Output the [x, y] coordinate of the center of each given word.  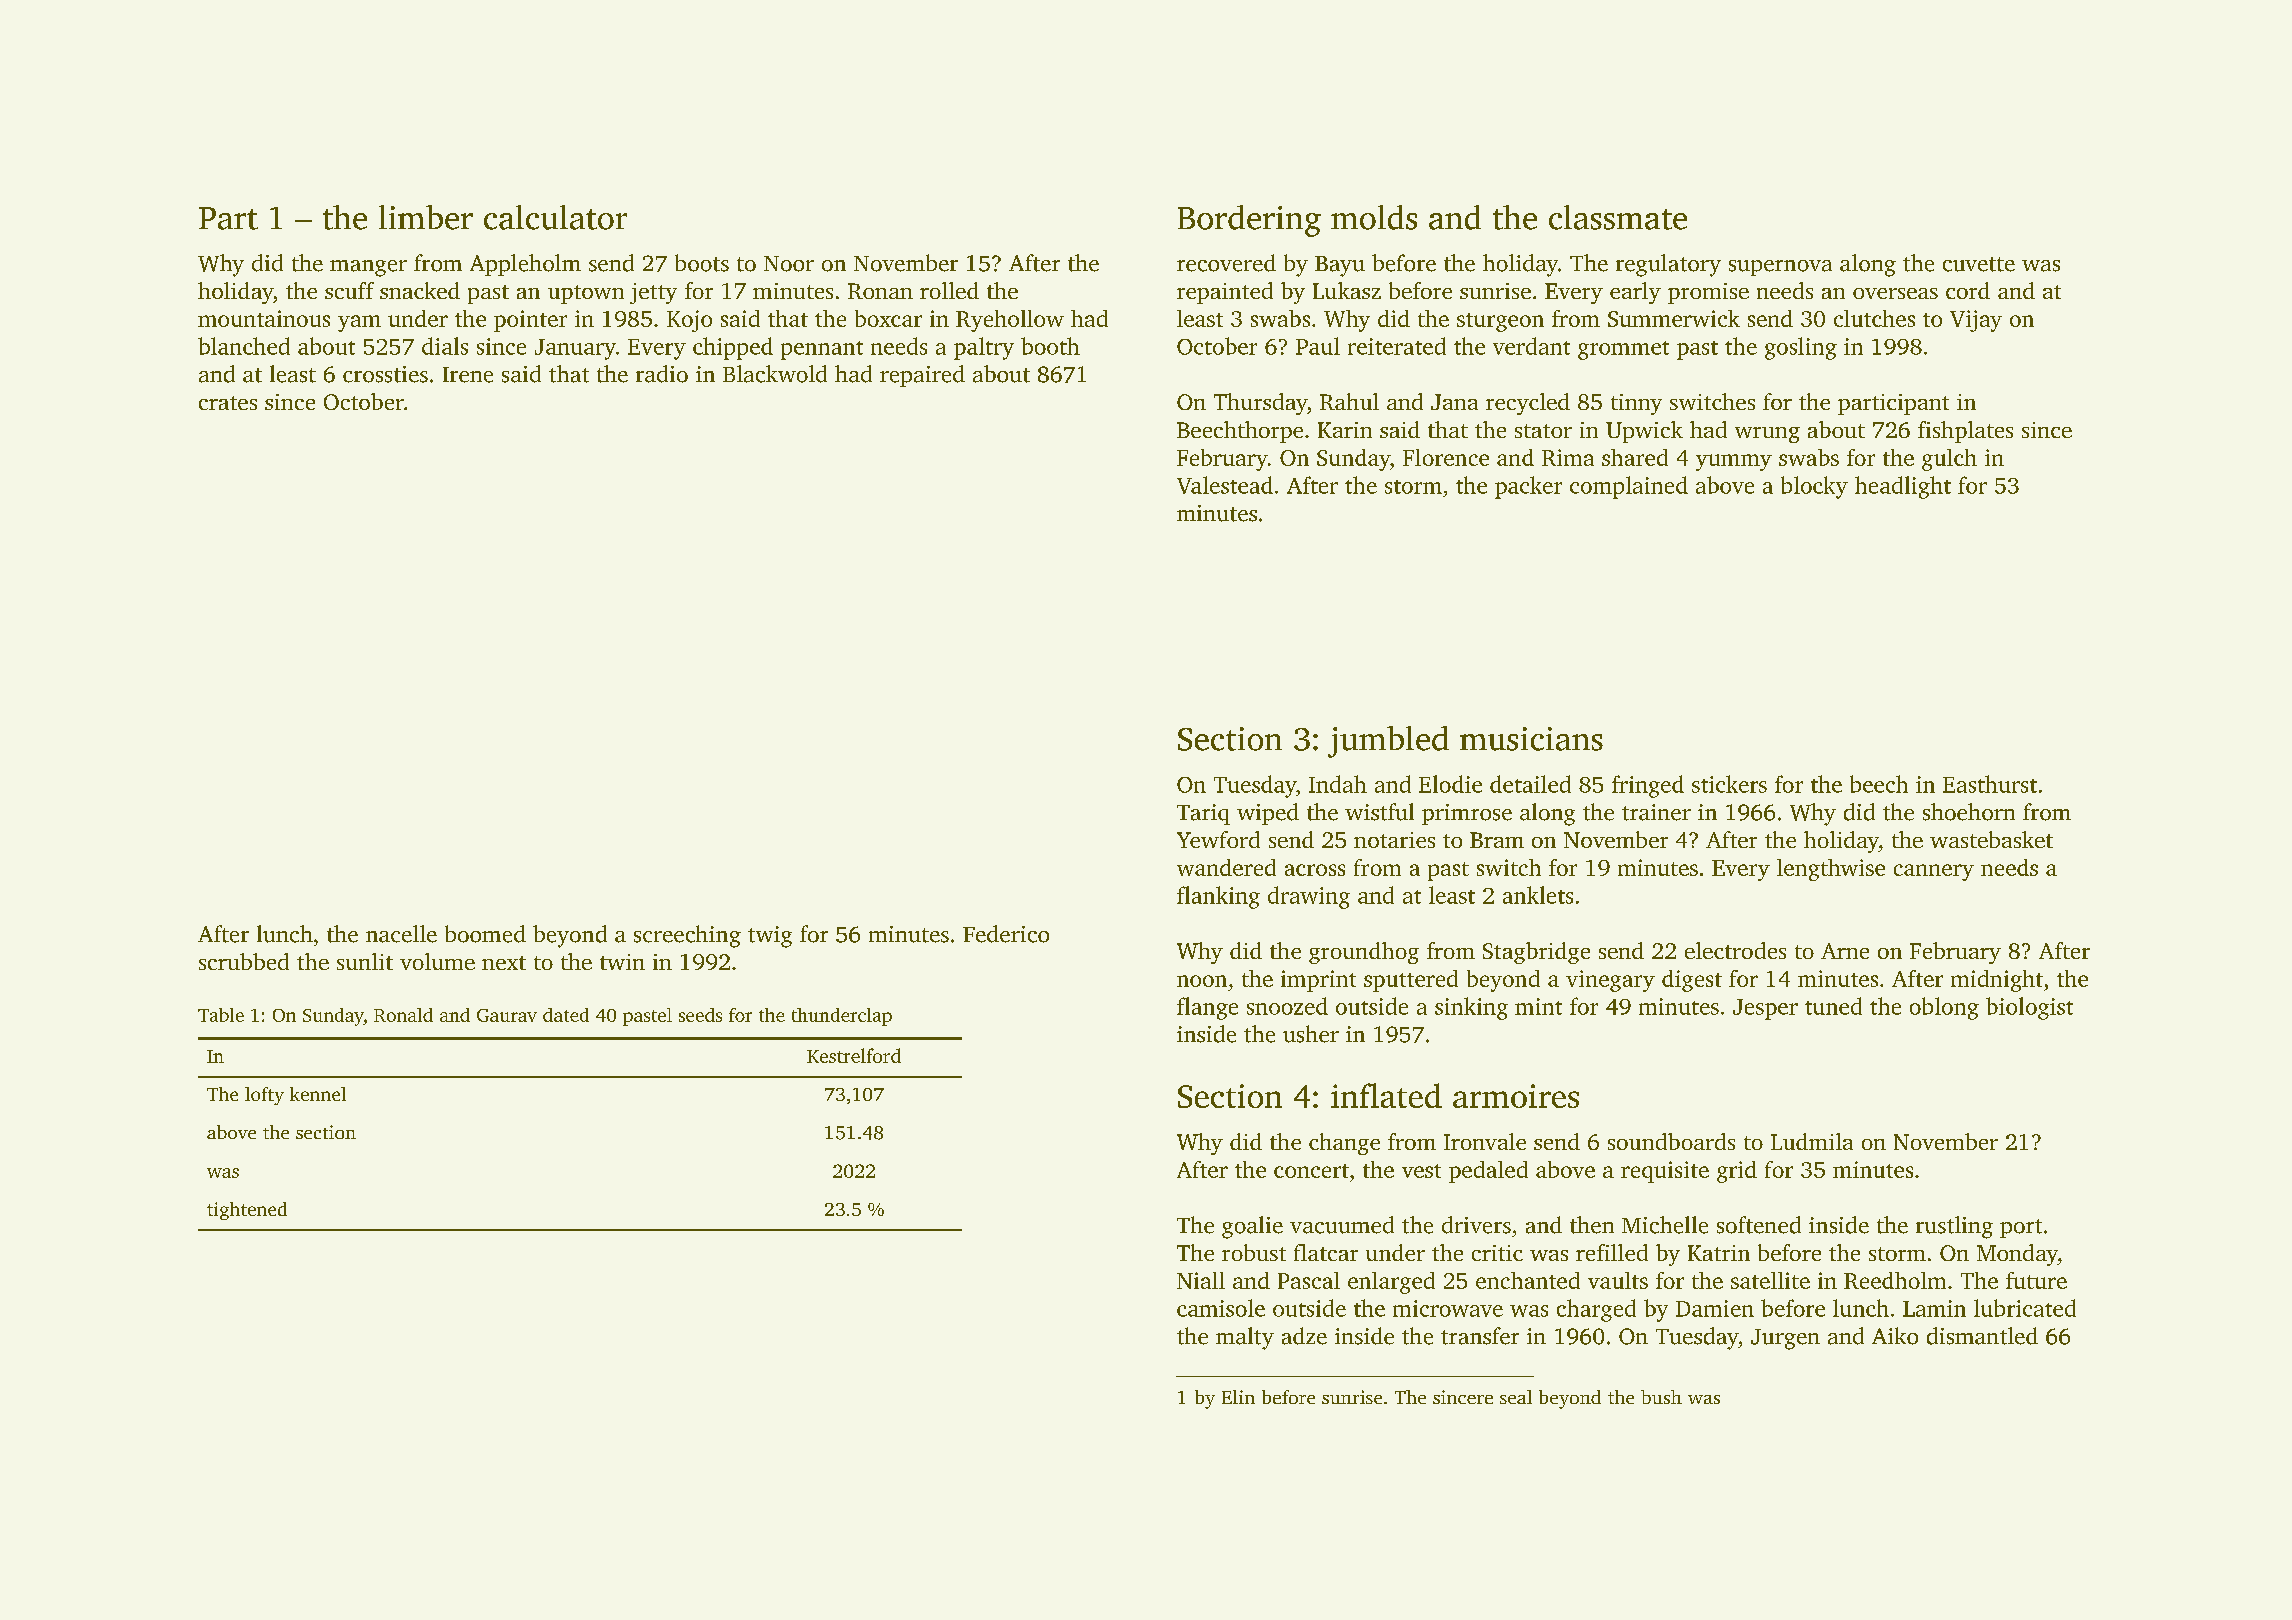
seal [1516, 1397]
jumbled [1388, 742]
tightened [247, 1211]
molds [1374, 217]
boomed [485, 934]
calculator [555, 217]
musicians [1531, 739]
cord [1968, 290]
